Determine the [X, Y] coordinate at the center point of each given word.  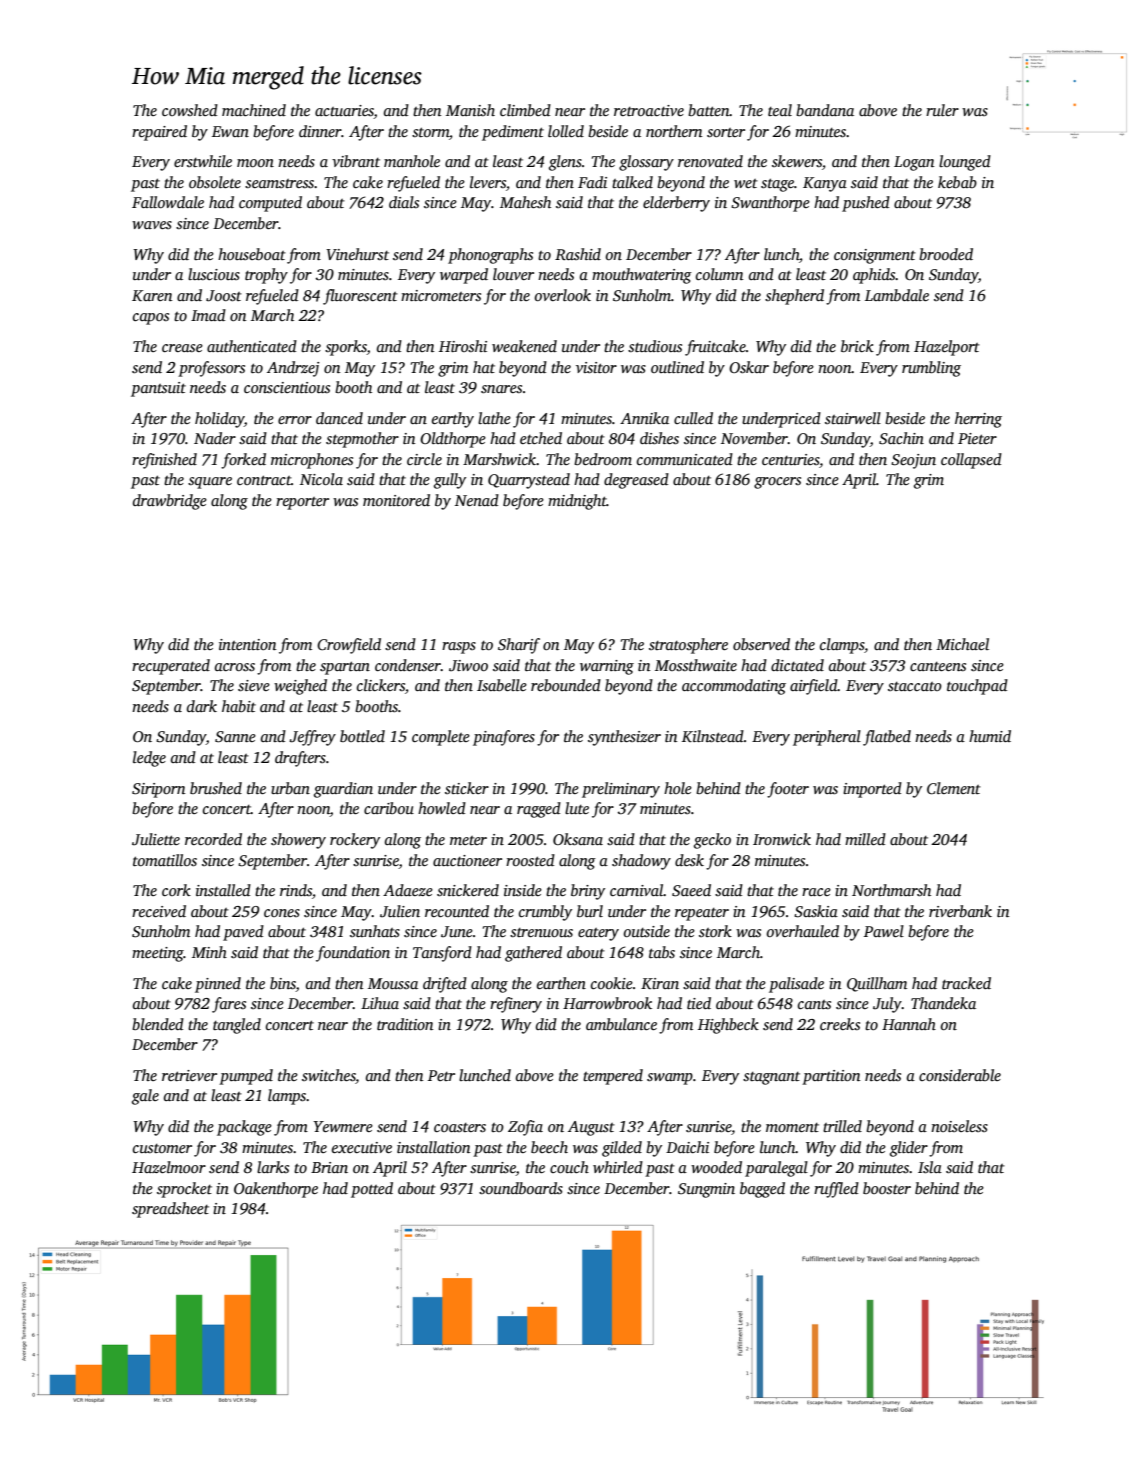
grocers [777, 483]
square [210, 483]
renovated [710, 161]
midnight [577, 502]
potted [372, 1190]
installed [223, 890]
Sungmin [706, 1190]
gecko [712, 841]
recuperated [171, 667]
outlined [677, 367]
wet [746, 183]
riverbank [960, 911]
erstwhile [203, 161]
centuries [790, 459]
